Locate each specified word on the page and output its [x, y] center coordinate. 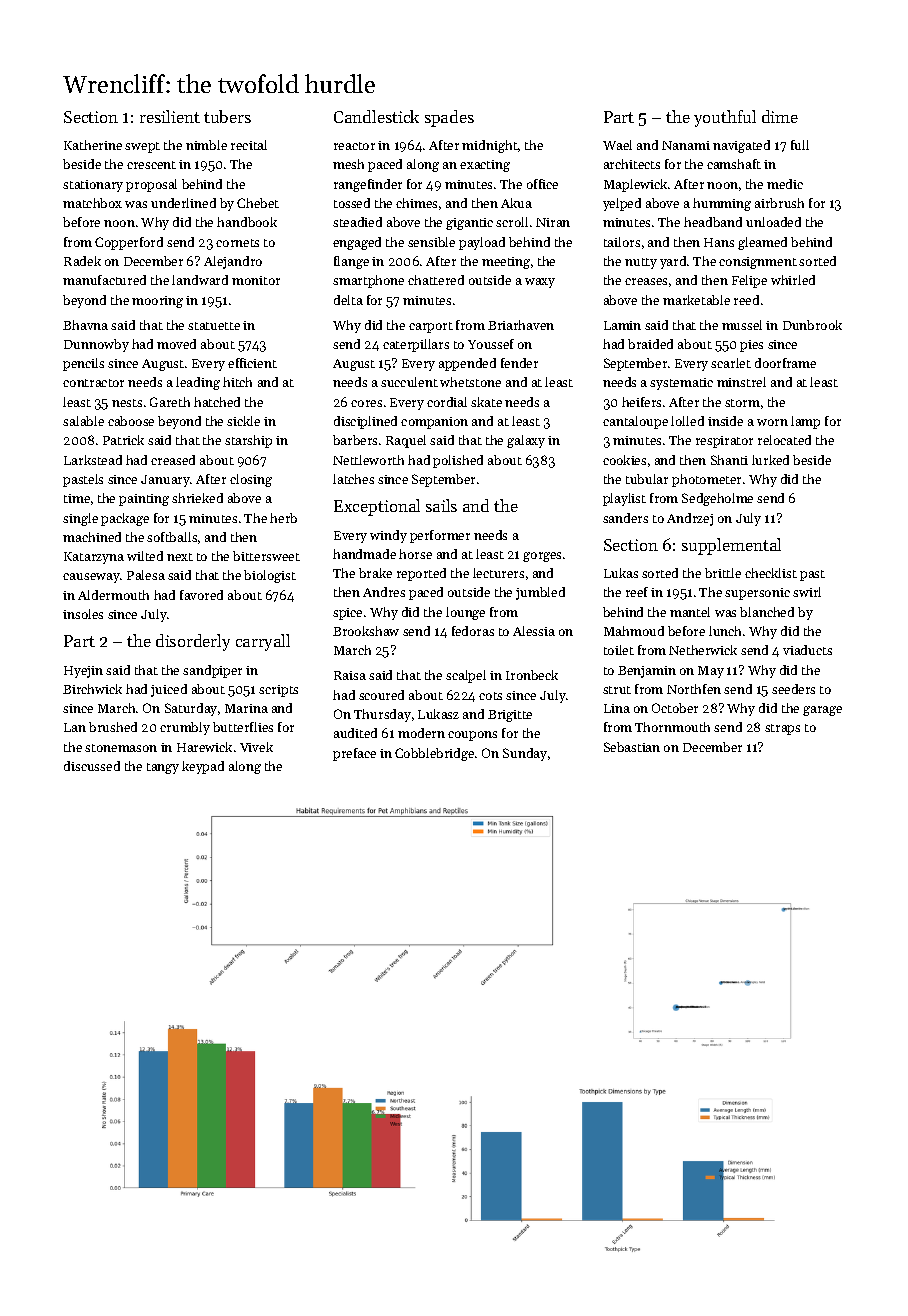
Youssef [491, 344]
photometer [706, 480]
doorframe [785, 363]
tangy [163, 768]
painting [144, 500]
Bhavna [85, 325]
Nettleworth [368, 460]
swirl [807, 592]
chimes [416, 203]
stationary [93, 186]
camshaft [734, 164]
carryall [263, 642]
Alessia [534, 631]
